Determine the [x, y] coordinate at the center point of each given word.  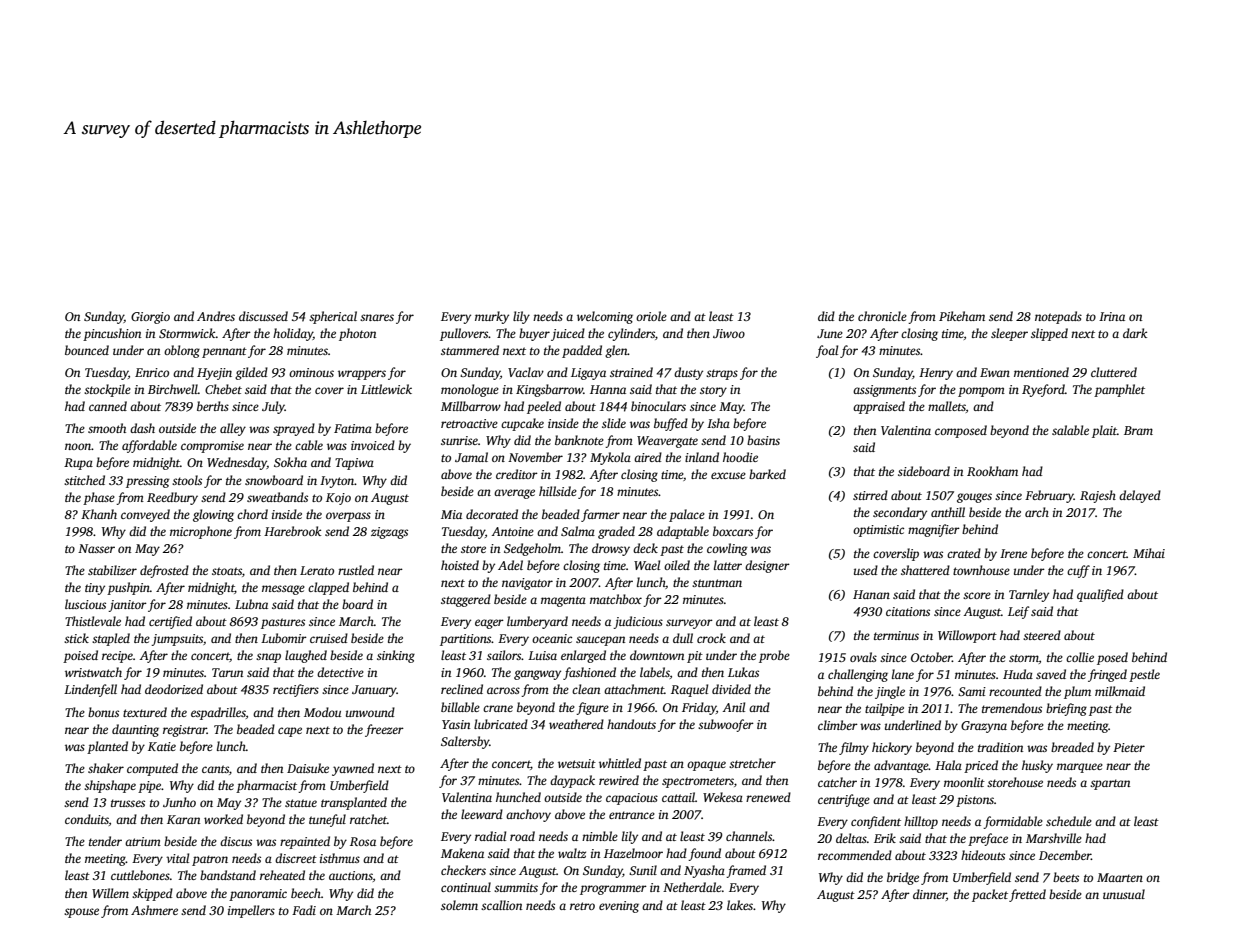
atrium [143, 841]
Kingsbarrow [549, 390]
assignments [884, 391]
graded [616, 532]
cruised [329, 638]
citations [908, 611]
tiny [95, 589]
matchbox [616, 599]
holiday [293, 334]
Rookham [992, 471]
